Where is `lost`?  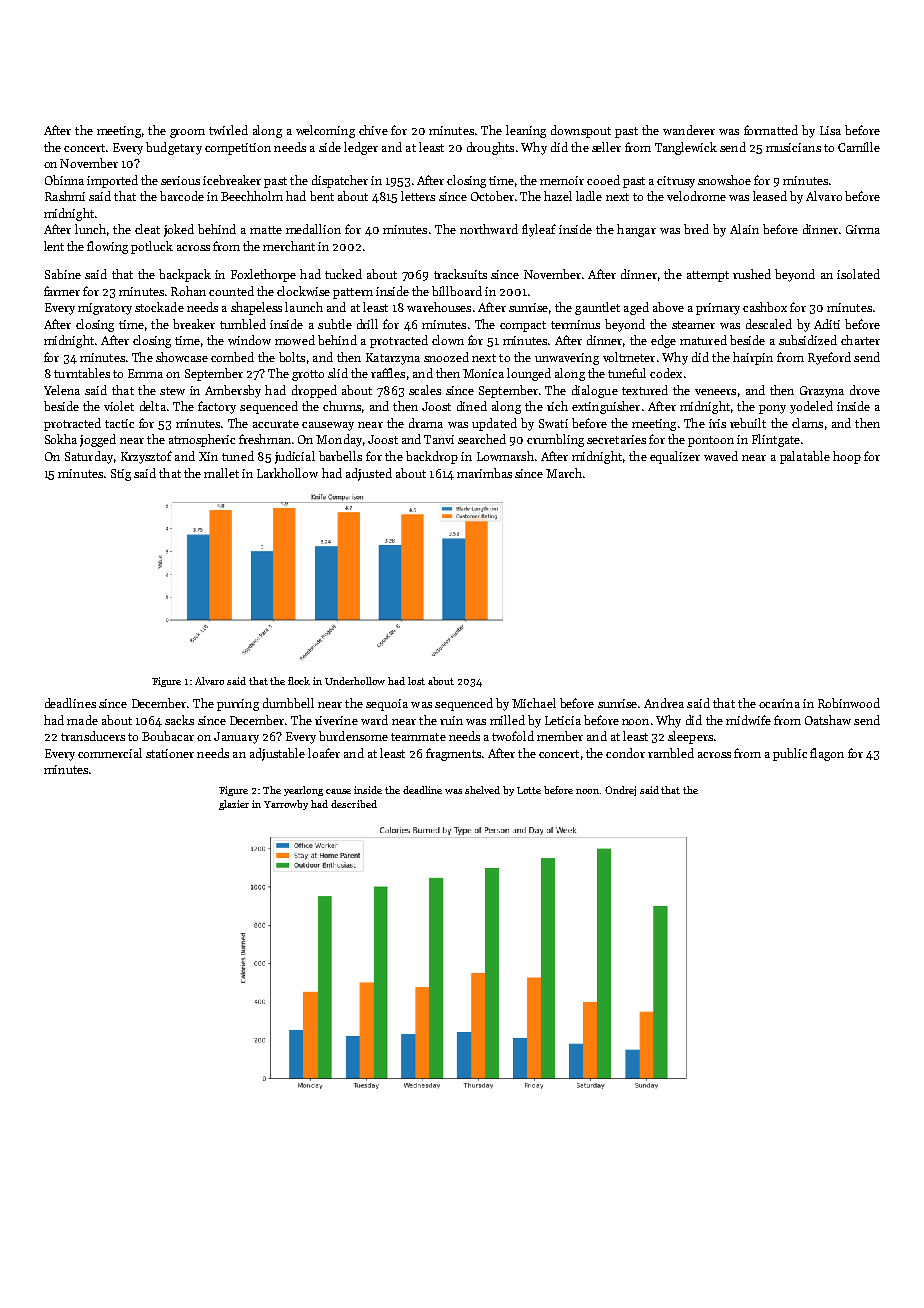
lost is located at coordinates (416, 681).
